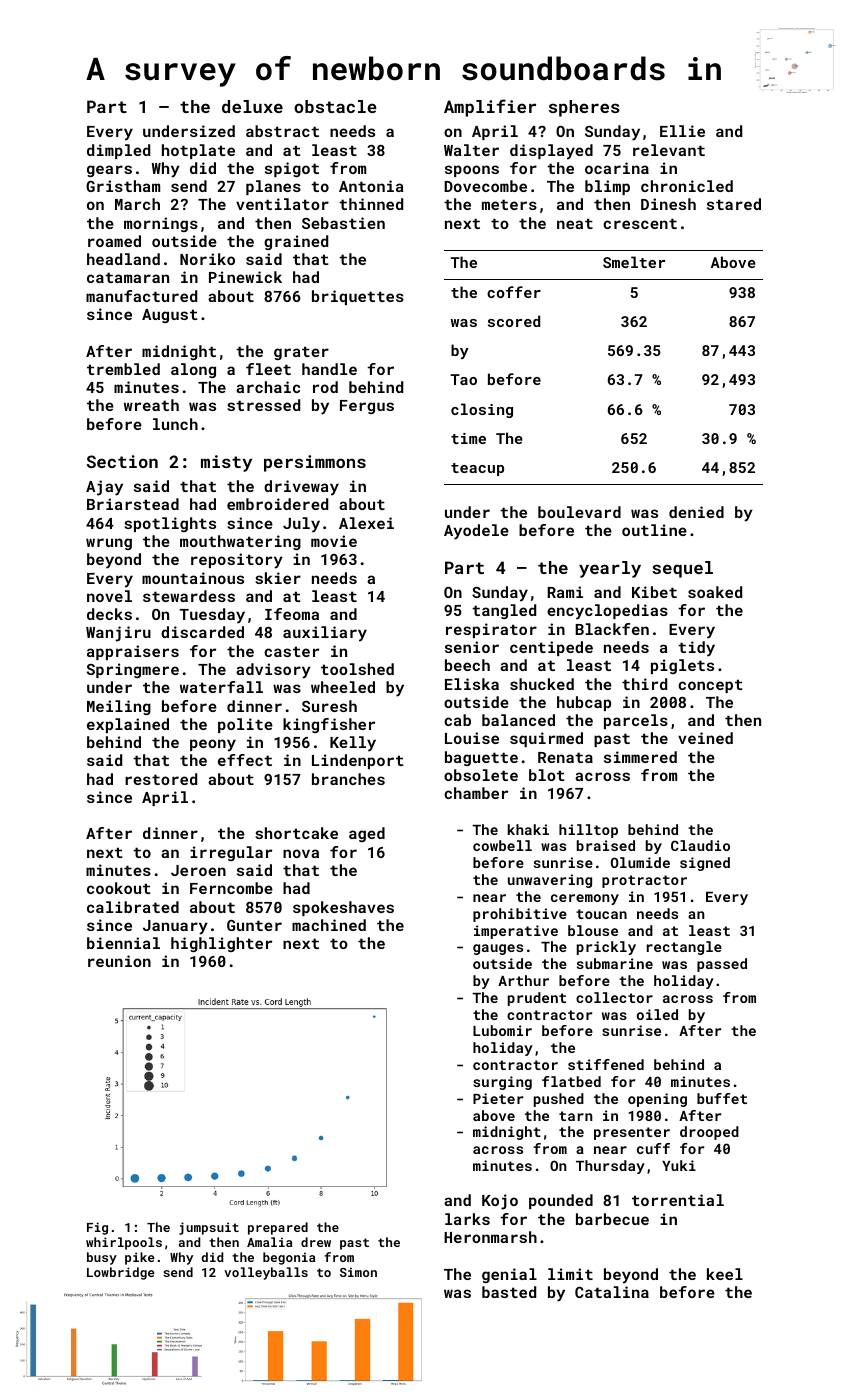 This screenshot has width=849, height=1400. What do you see at coordinates (612, 1292) in the screenshot?
I see `Catalina` at bounding box center [612, 1292].
